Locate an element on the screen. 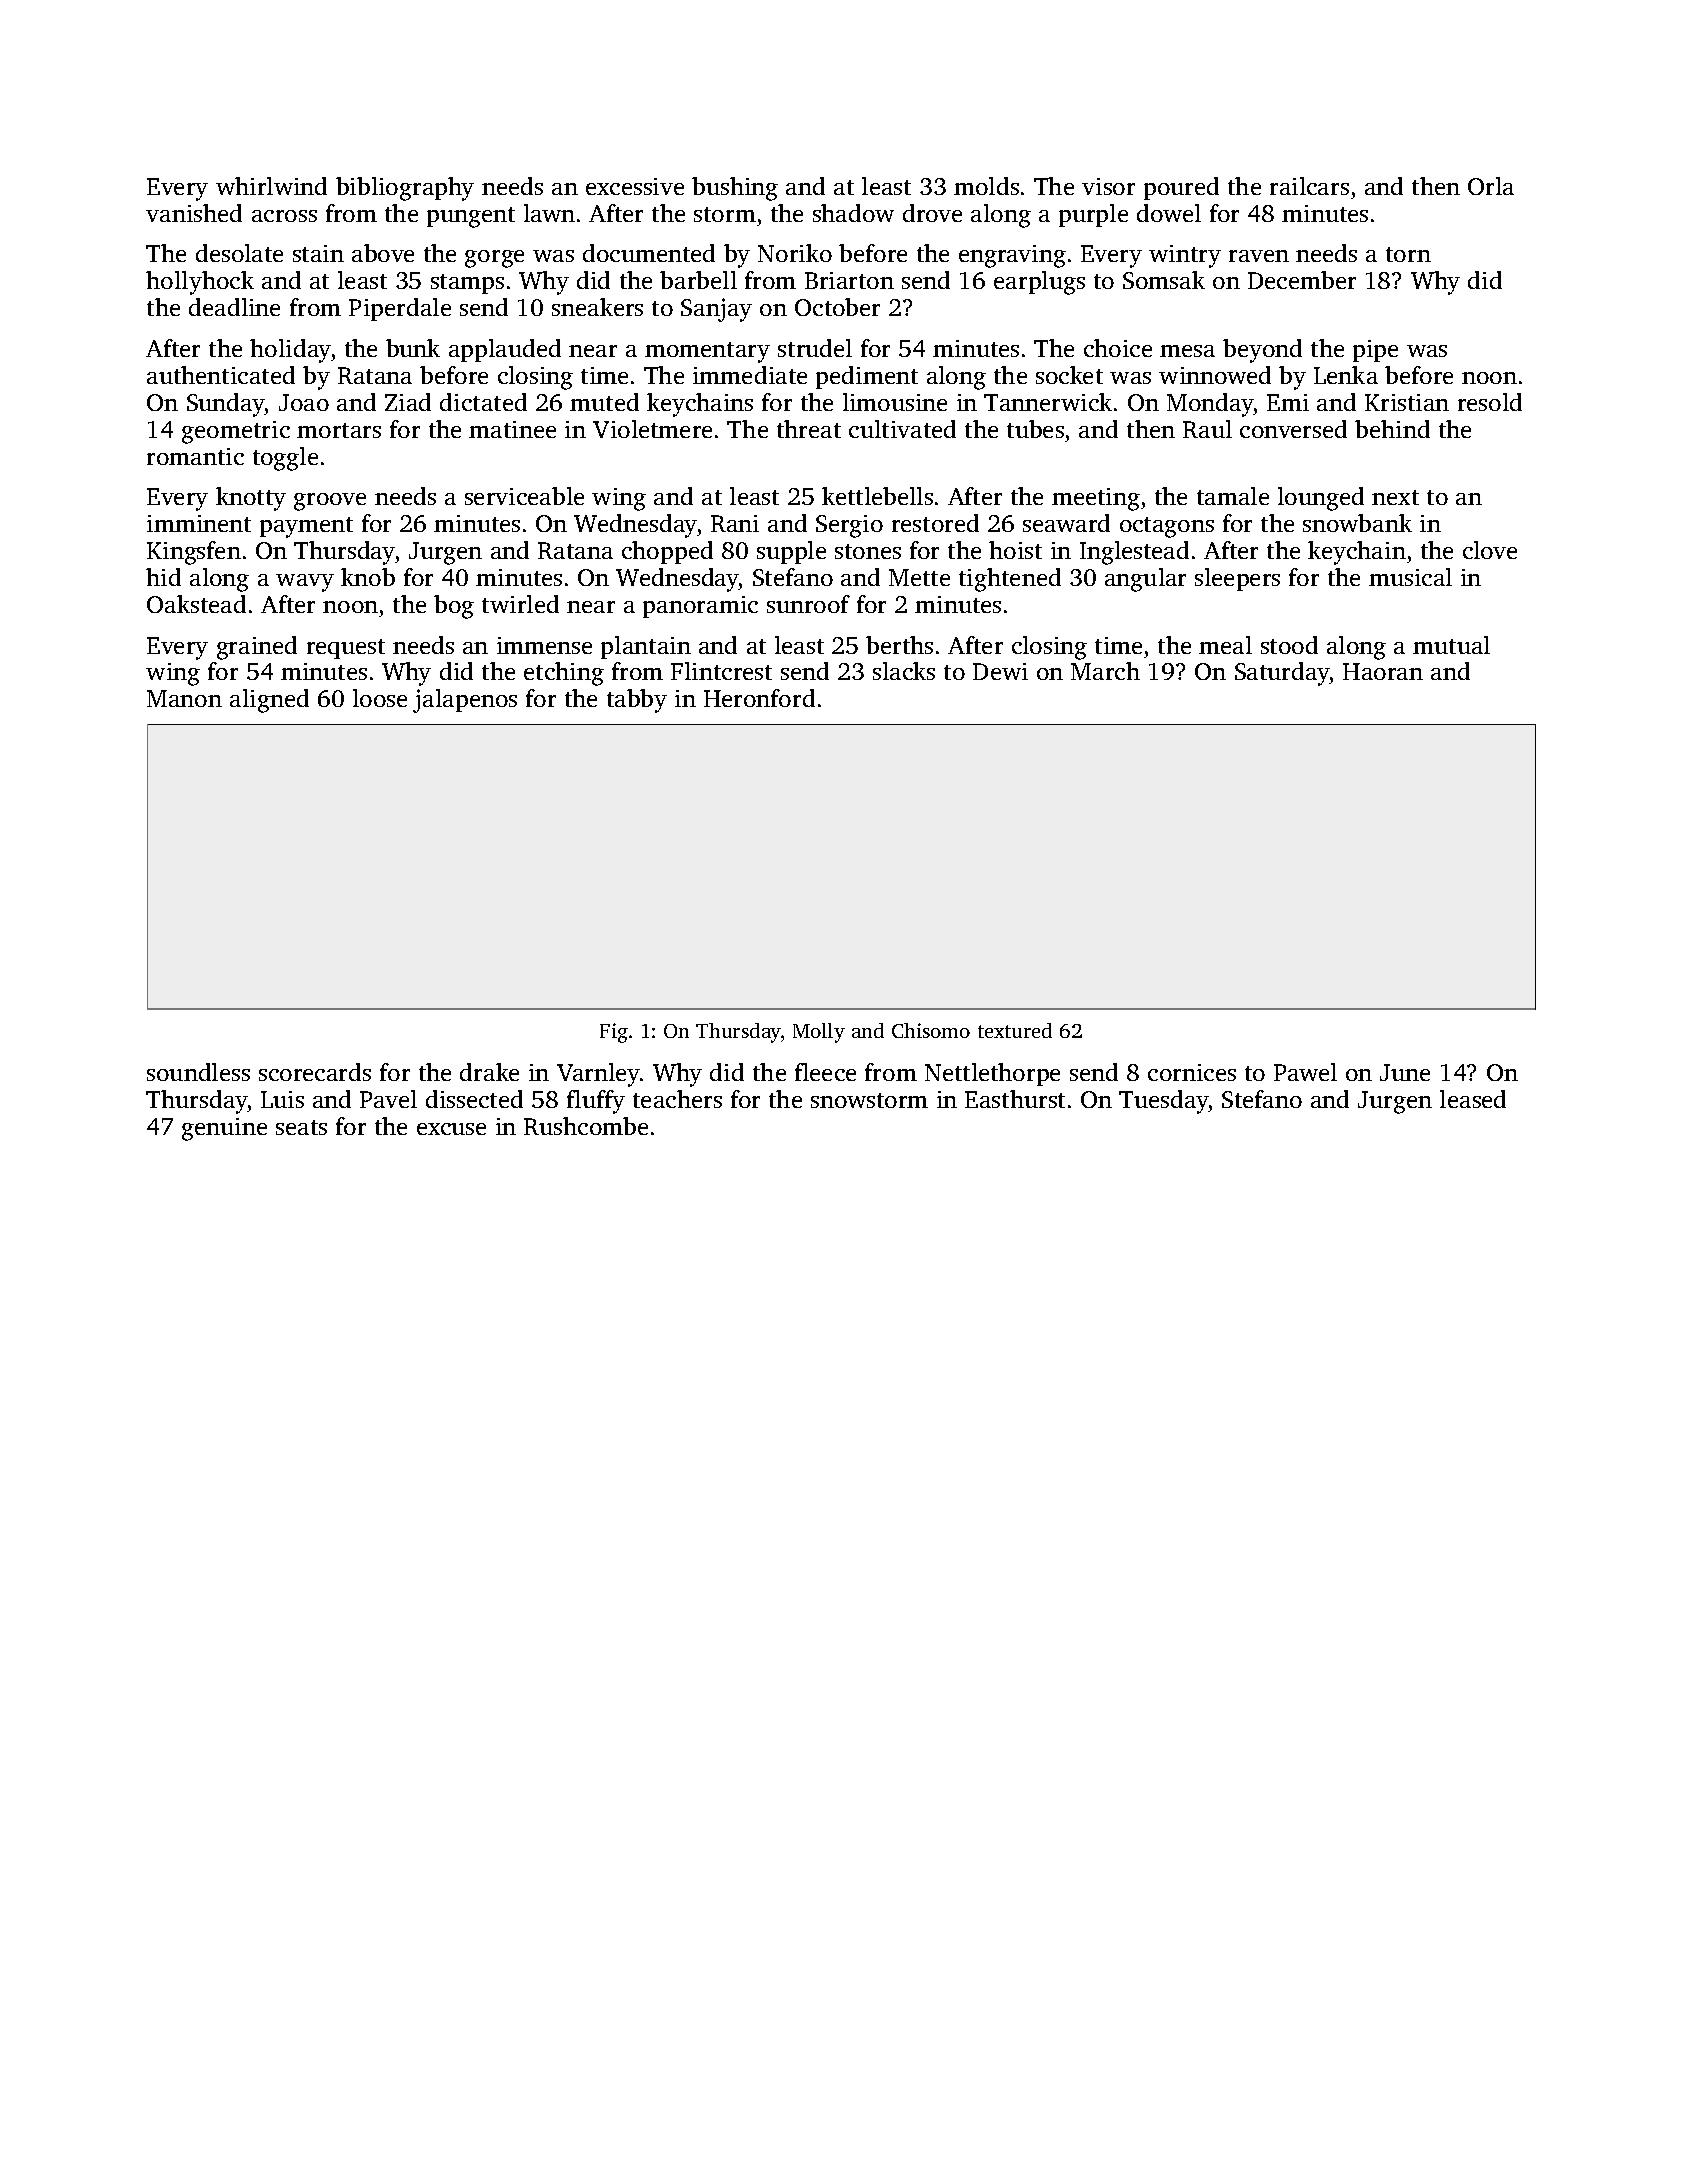 This screenshot has width=1683, height=2178. Joao is located at coordinates (304, 402).
